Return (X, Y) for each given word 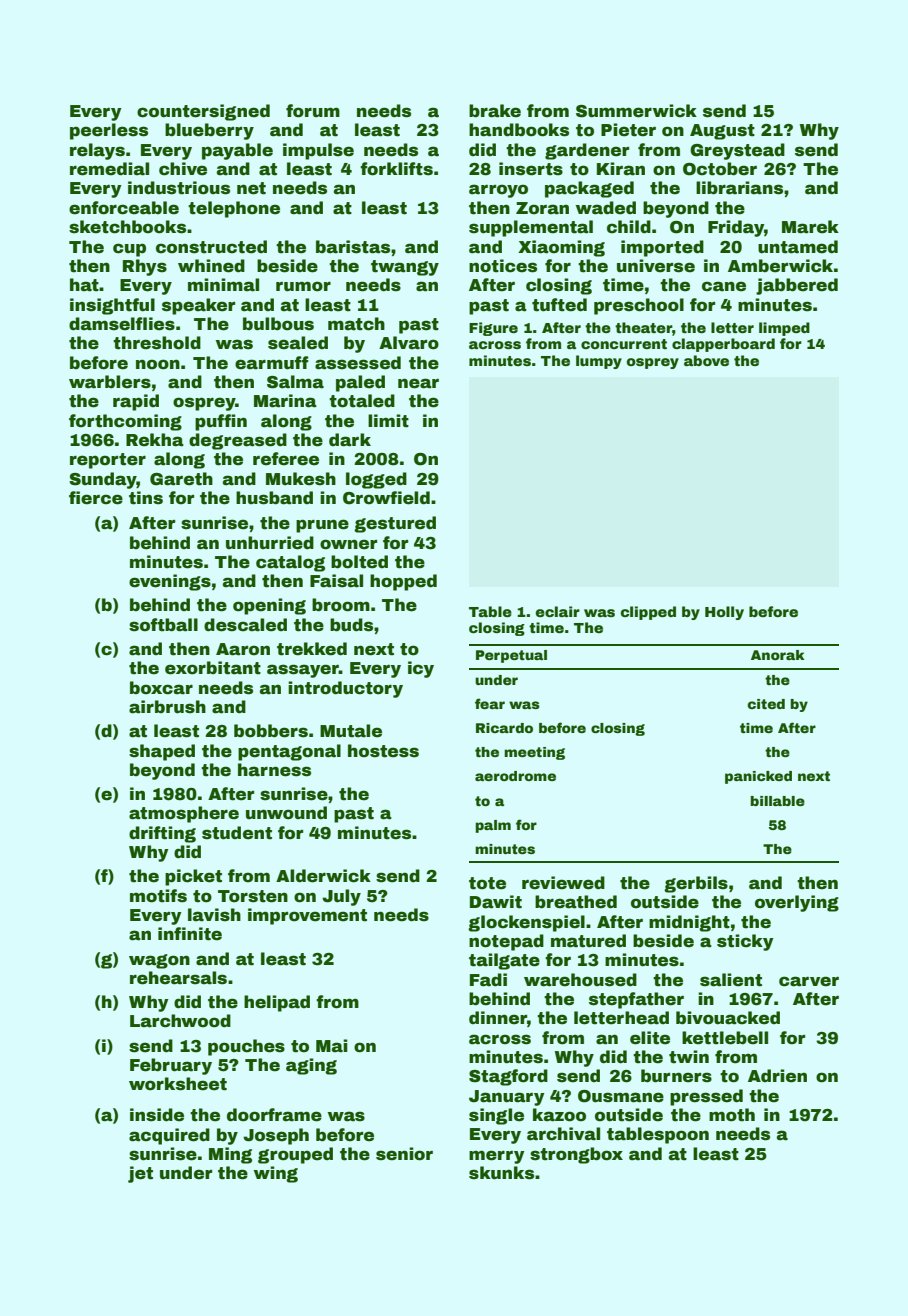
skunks (501, 1173)
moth (732, 1115)
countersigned (203, 112)
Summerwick (636, 111)
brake (495, 111)
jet (140, 1174)
